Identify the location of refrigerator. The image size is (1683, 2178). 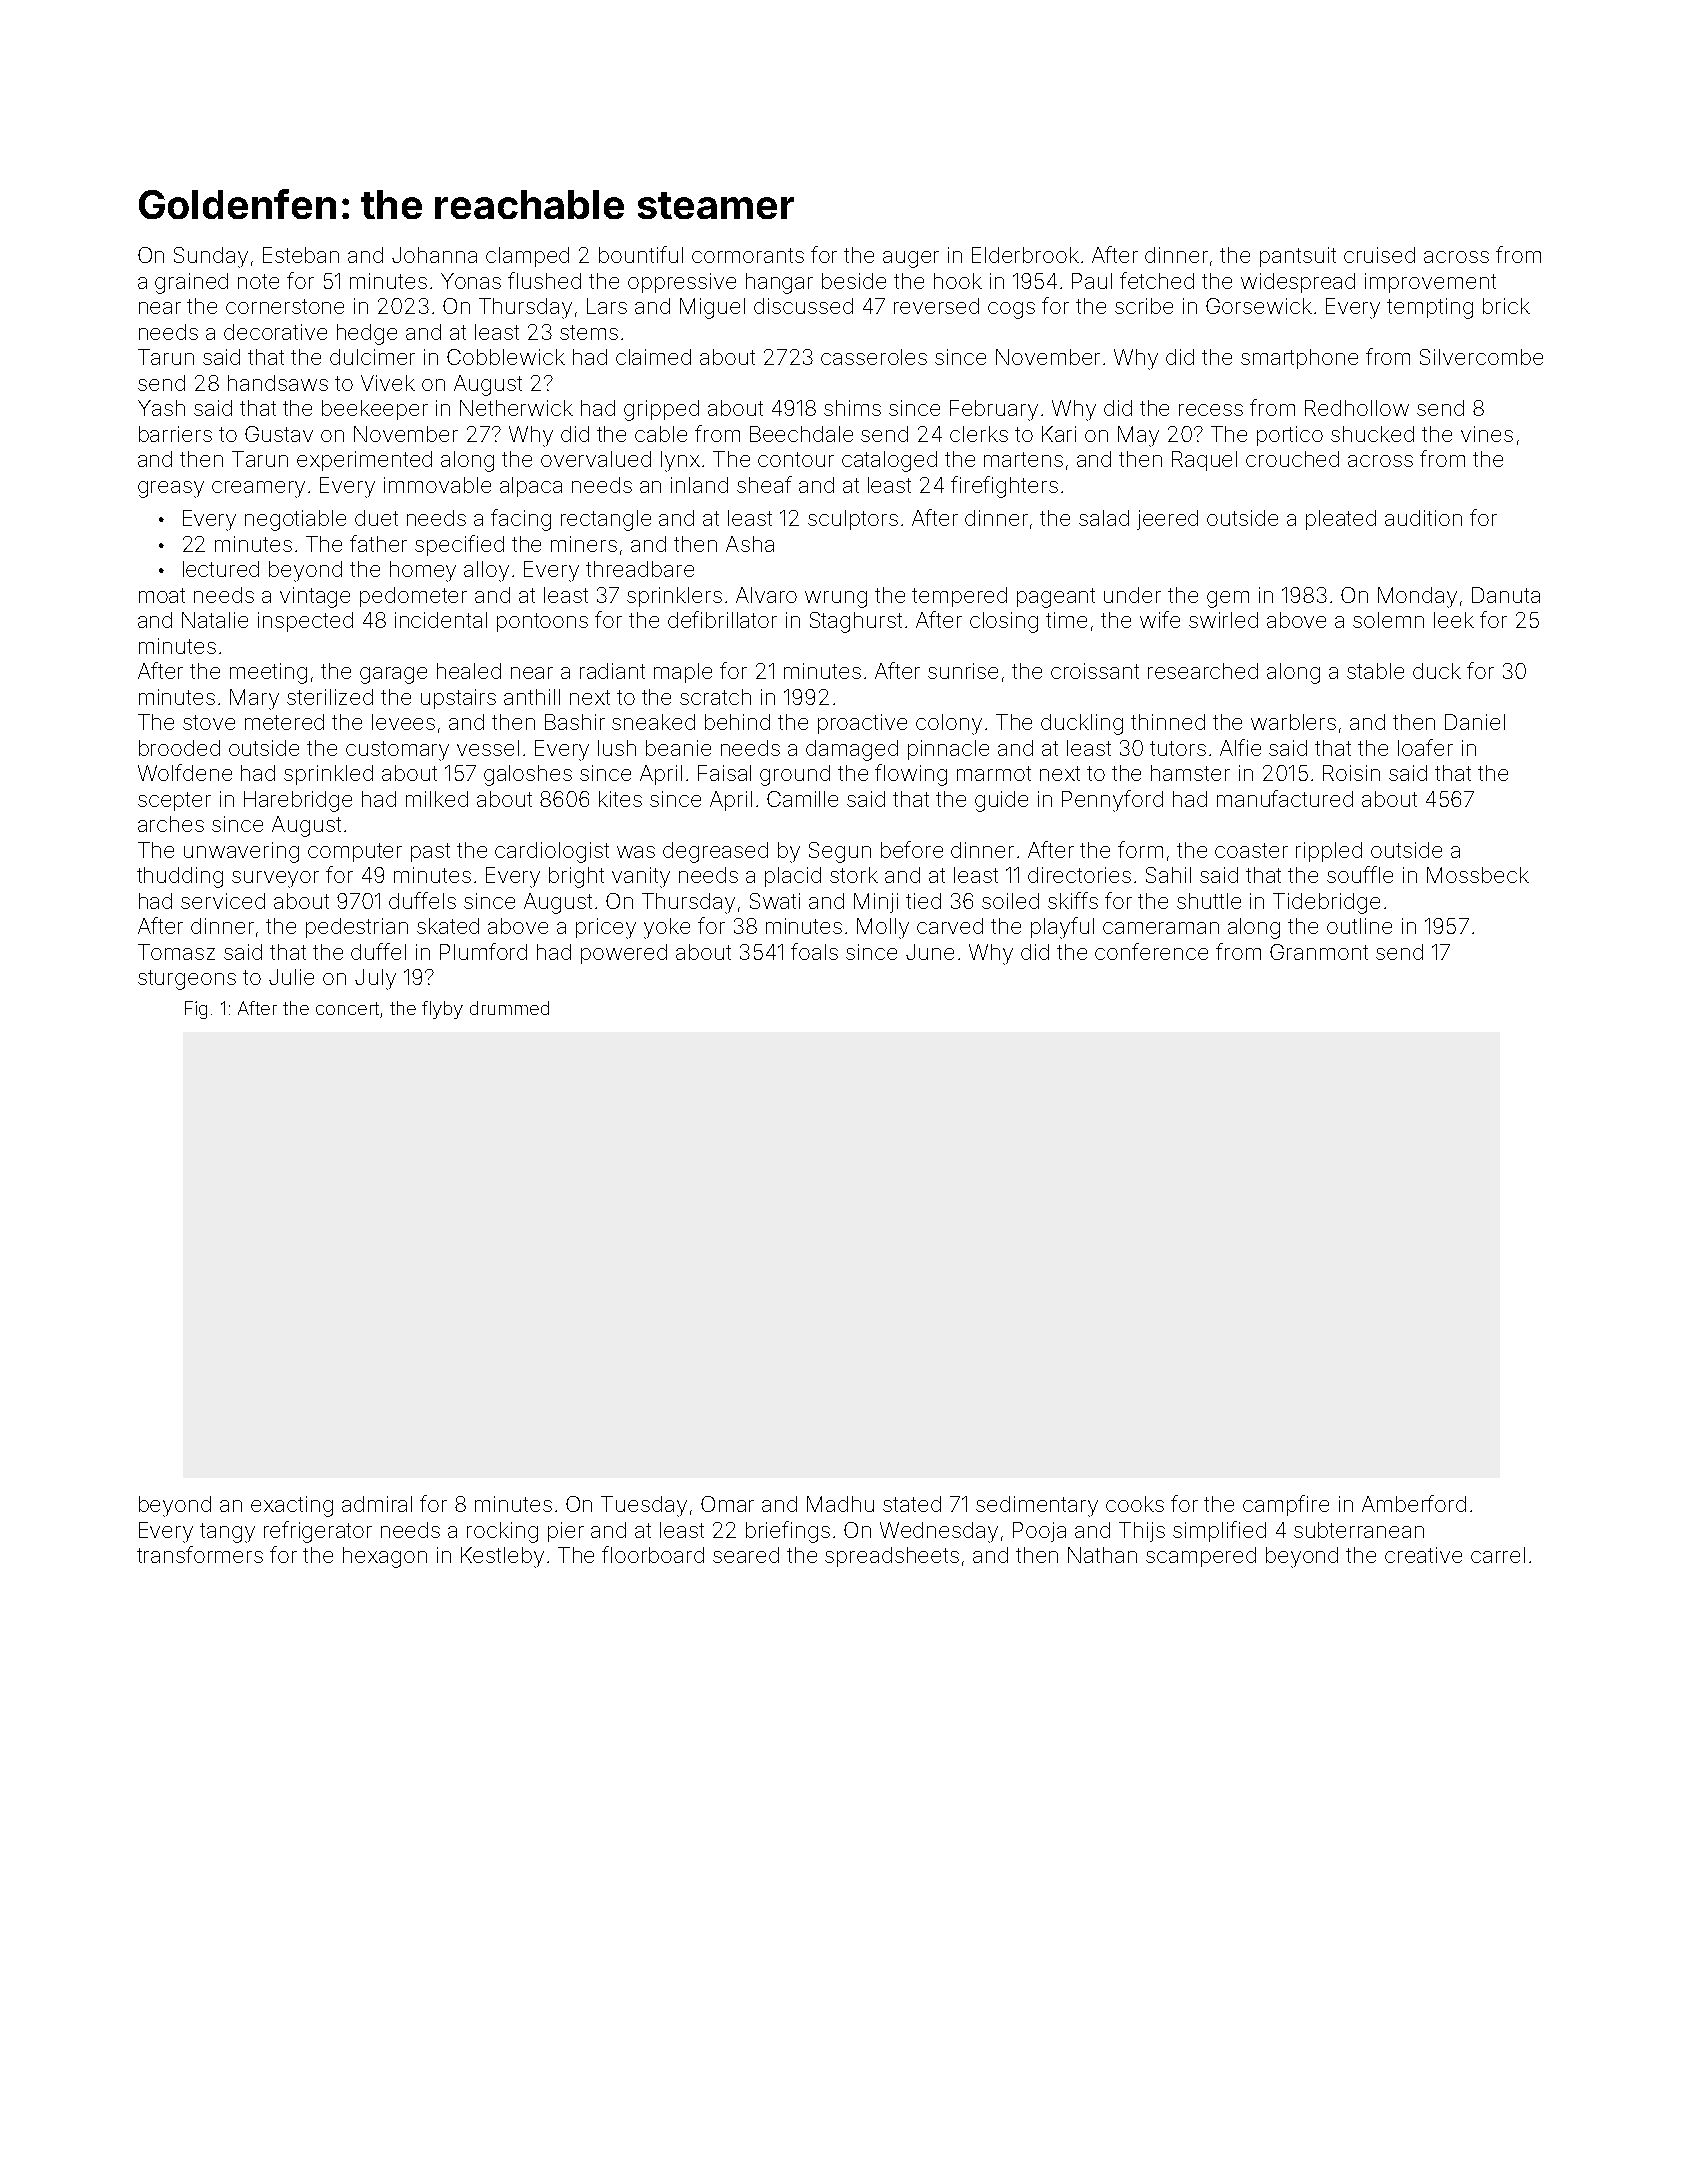
(318, 1532).
